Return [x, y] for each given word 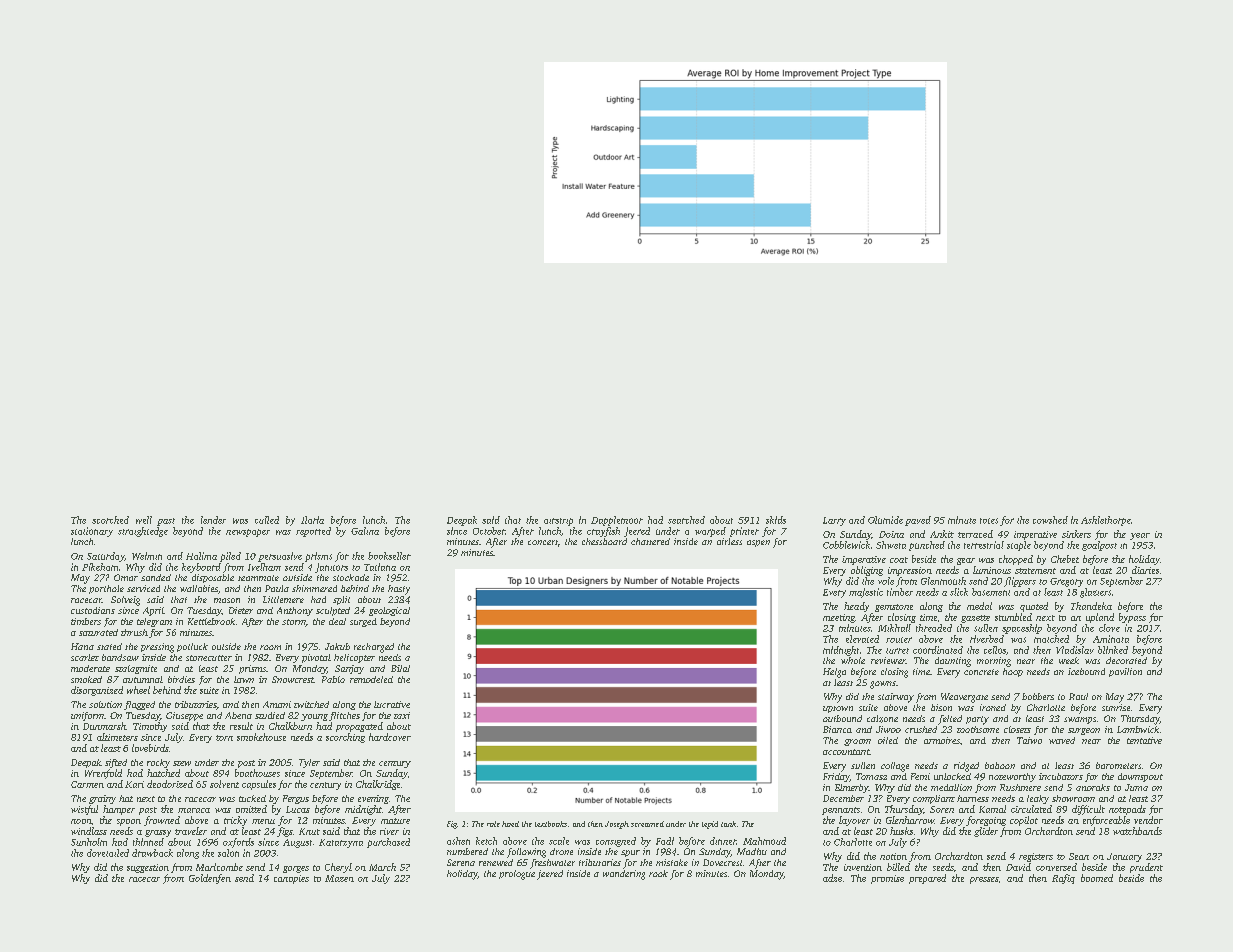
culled [267, 520]
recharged [374, 648]
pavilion [1125, 672]
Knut [309, 831]
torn [224, 738]
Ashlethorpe [1106, 521]
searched [686, 520]
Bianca [837, 729]
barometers [1118, 765]
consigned [616, 842]
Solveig [125, 601]
